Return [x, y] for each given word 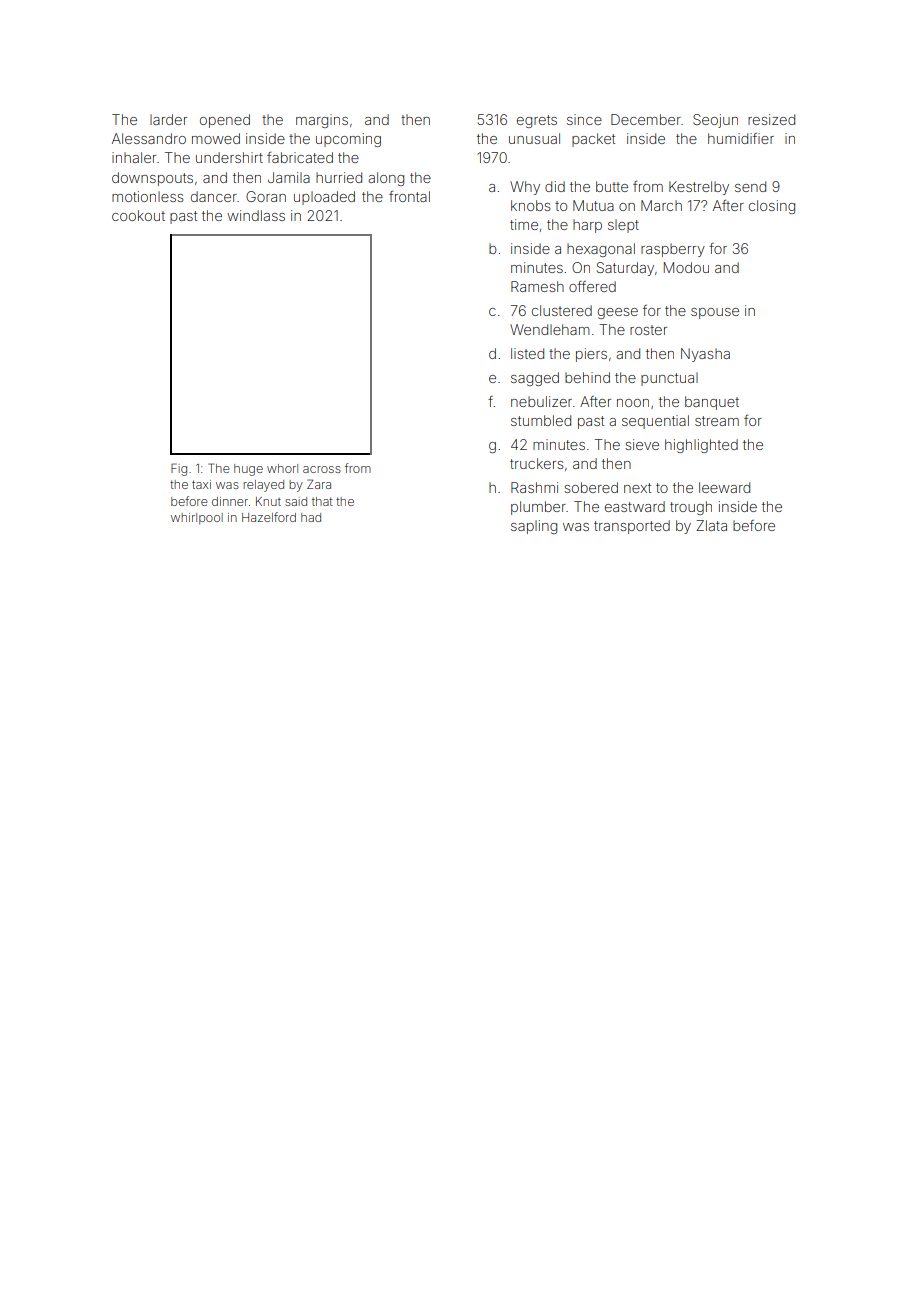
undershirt [229, 157]
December [646, 119]
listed [527, 353]
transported [632, 527]
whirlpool [197, 519]
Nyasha [705, 355]
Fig [179, 469]
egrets [537, 121]
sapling [534, 527]
